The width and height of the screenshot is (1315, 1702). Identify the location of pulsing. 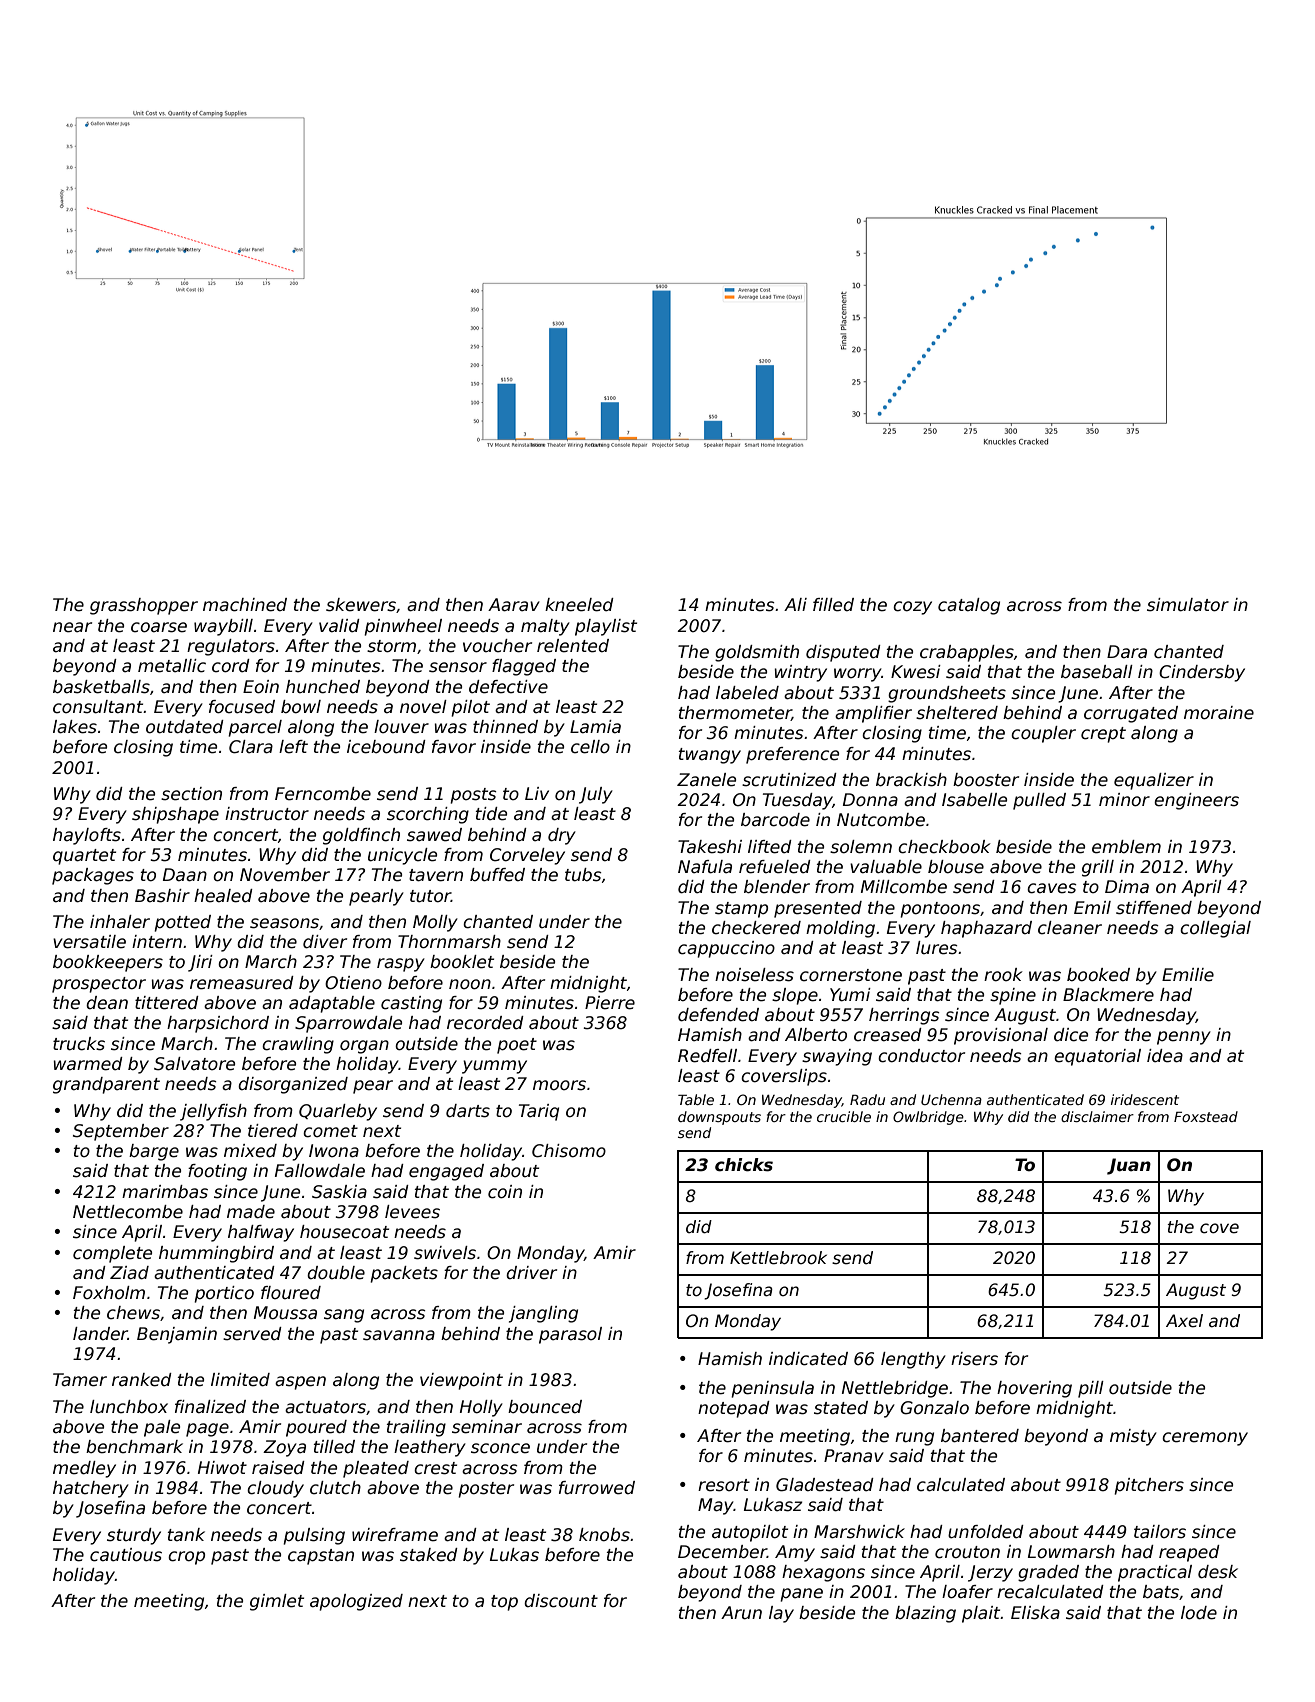
(314, 1536).
